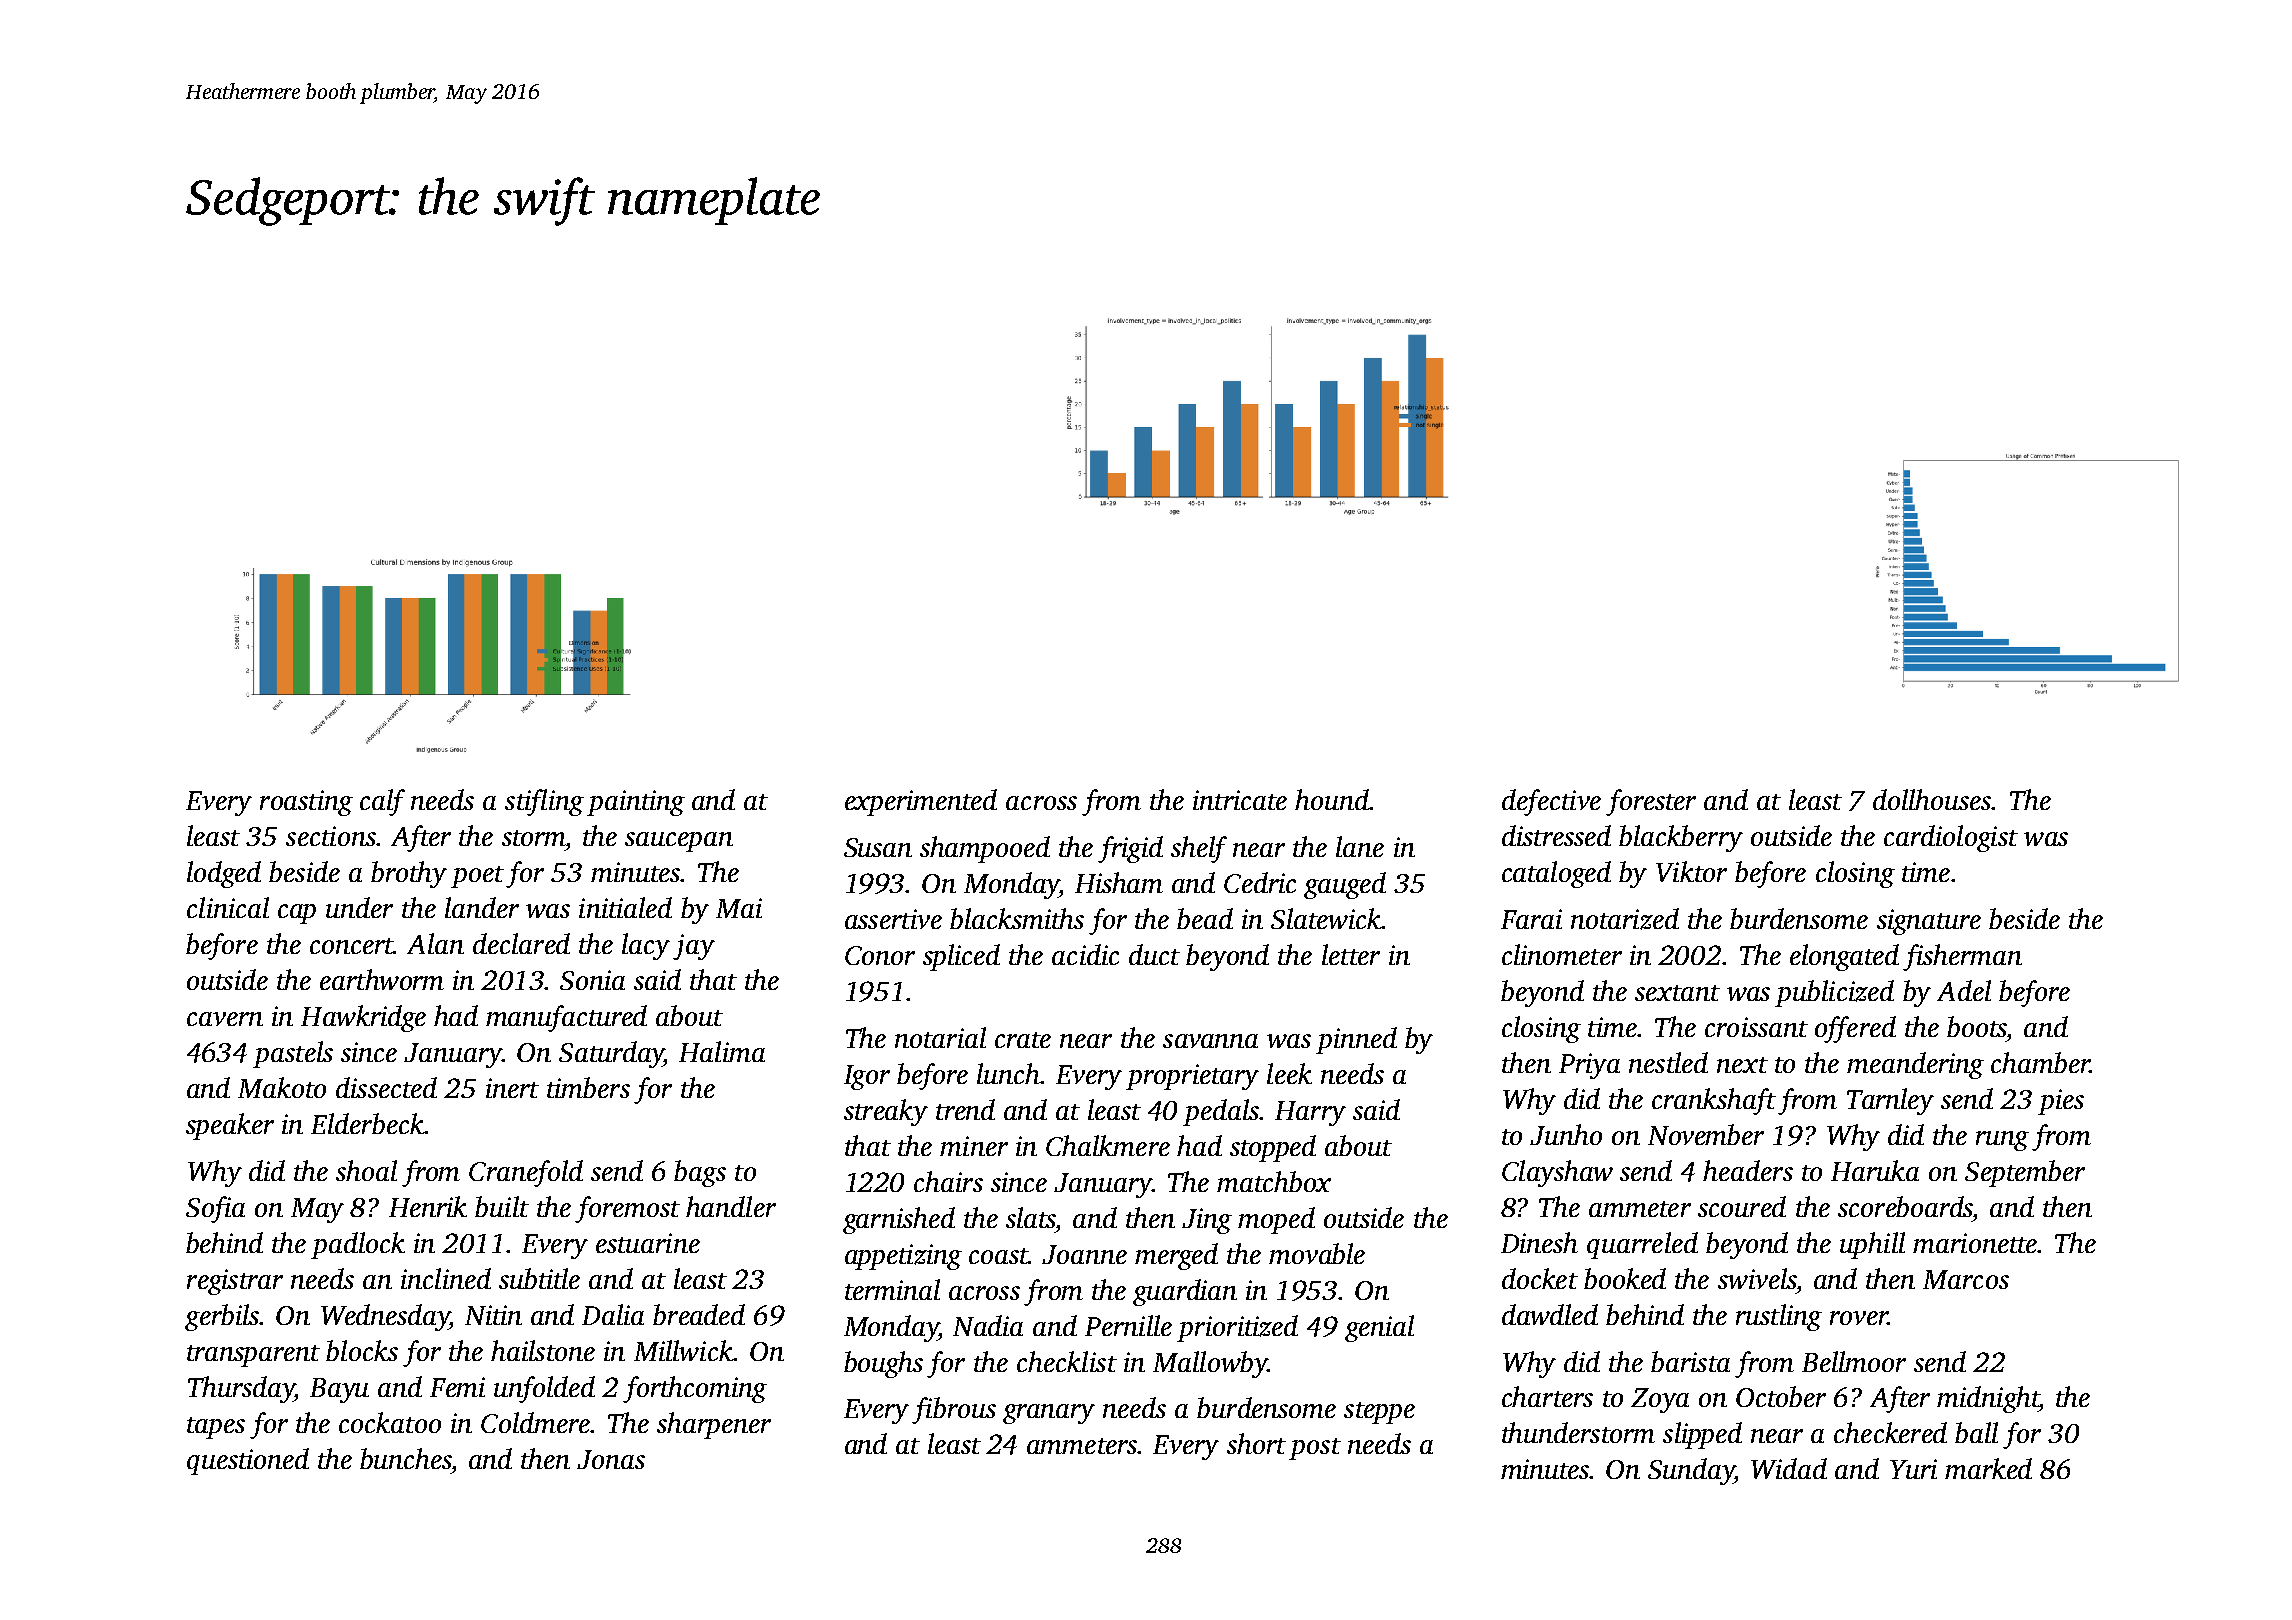  I want to click on speaker, so click(230, 1126).
